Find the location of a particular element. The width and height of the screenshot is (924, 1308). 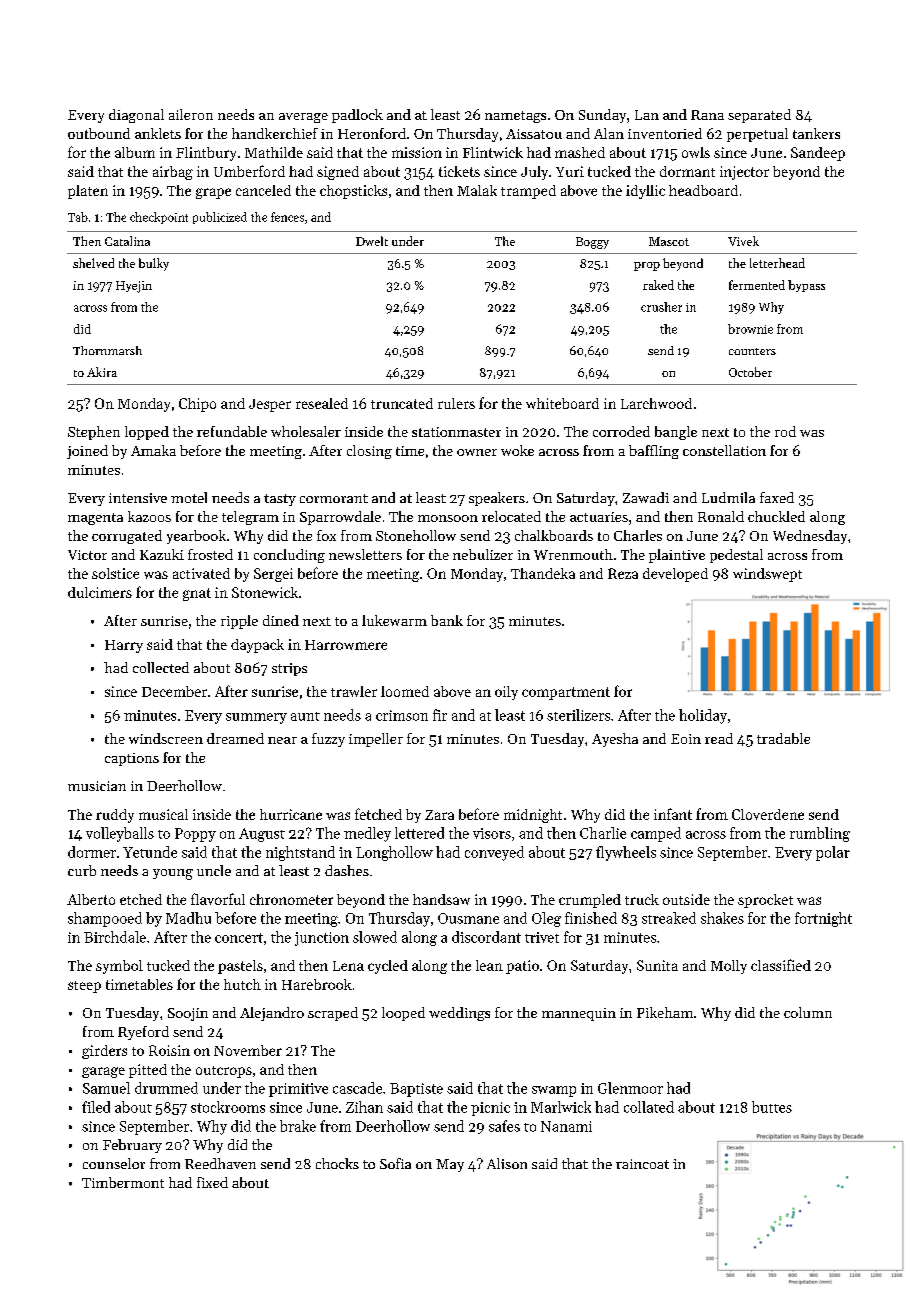

daypack is located at coordinates (257, 646).
